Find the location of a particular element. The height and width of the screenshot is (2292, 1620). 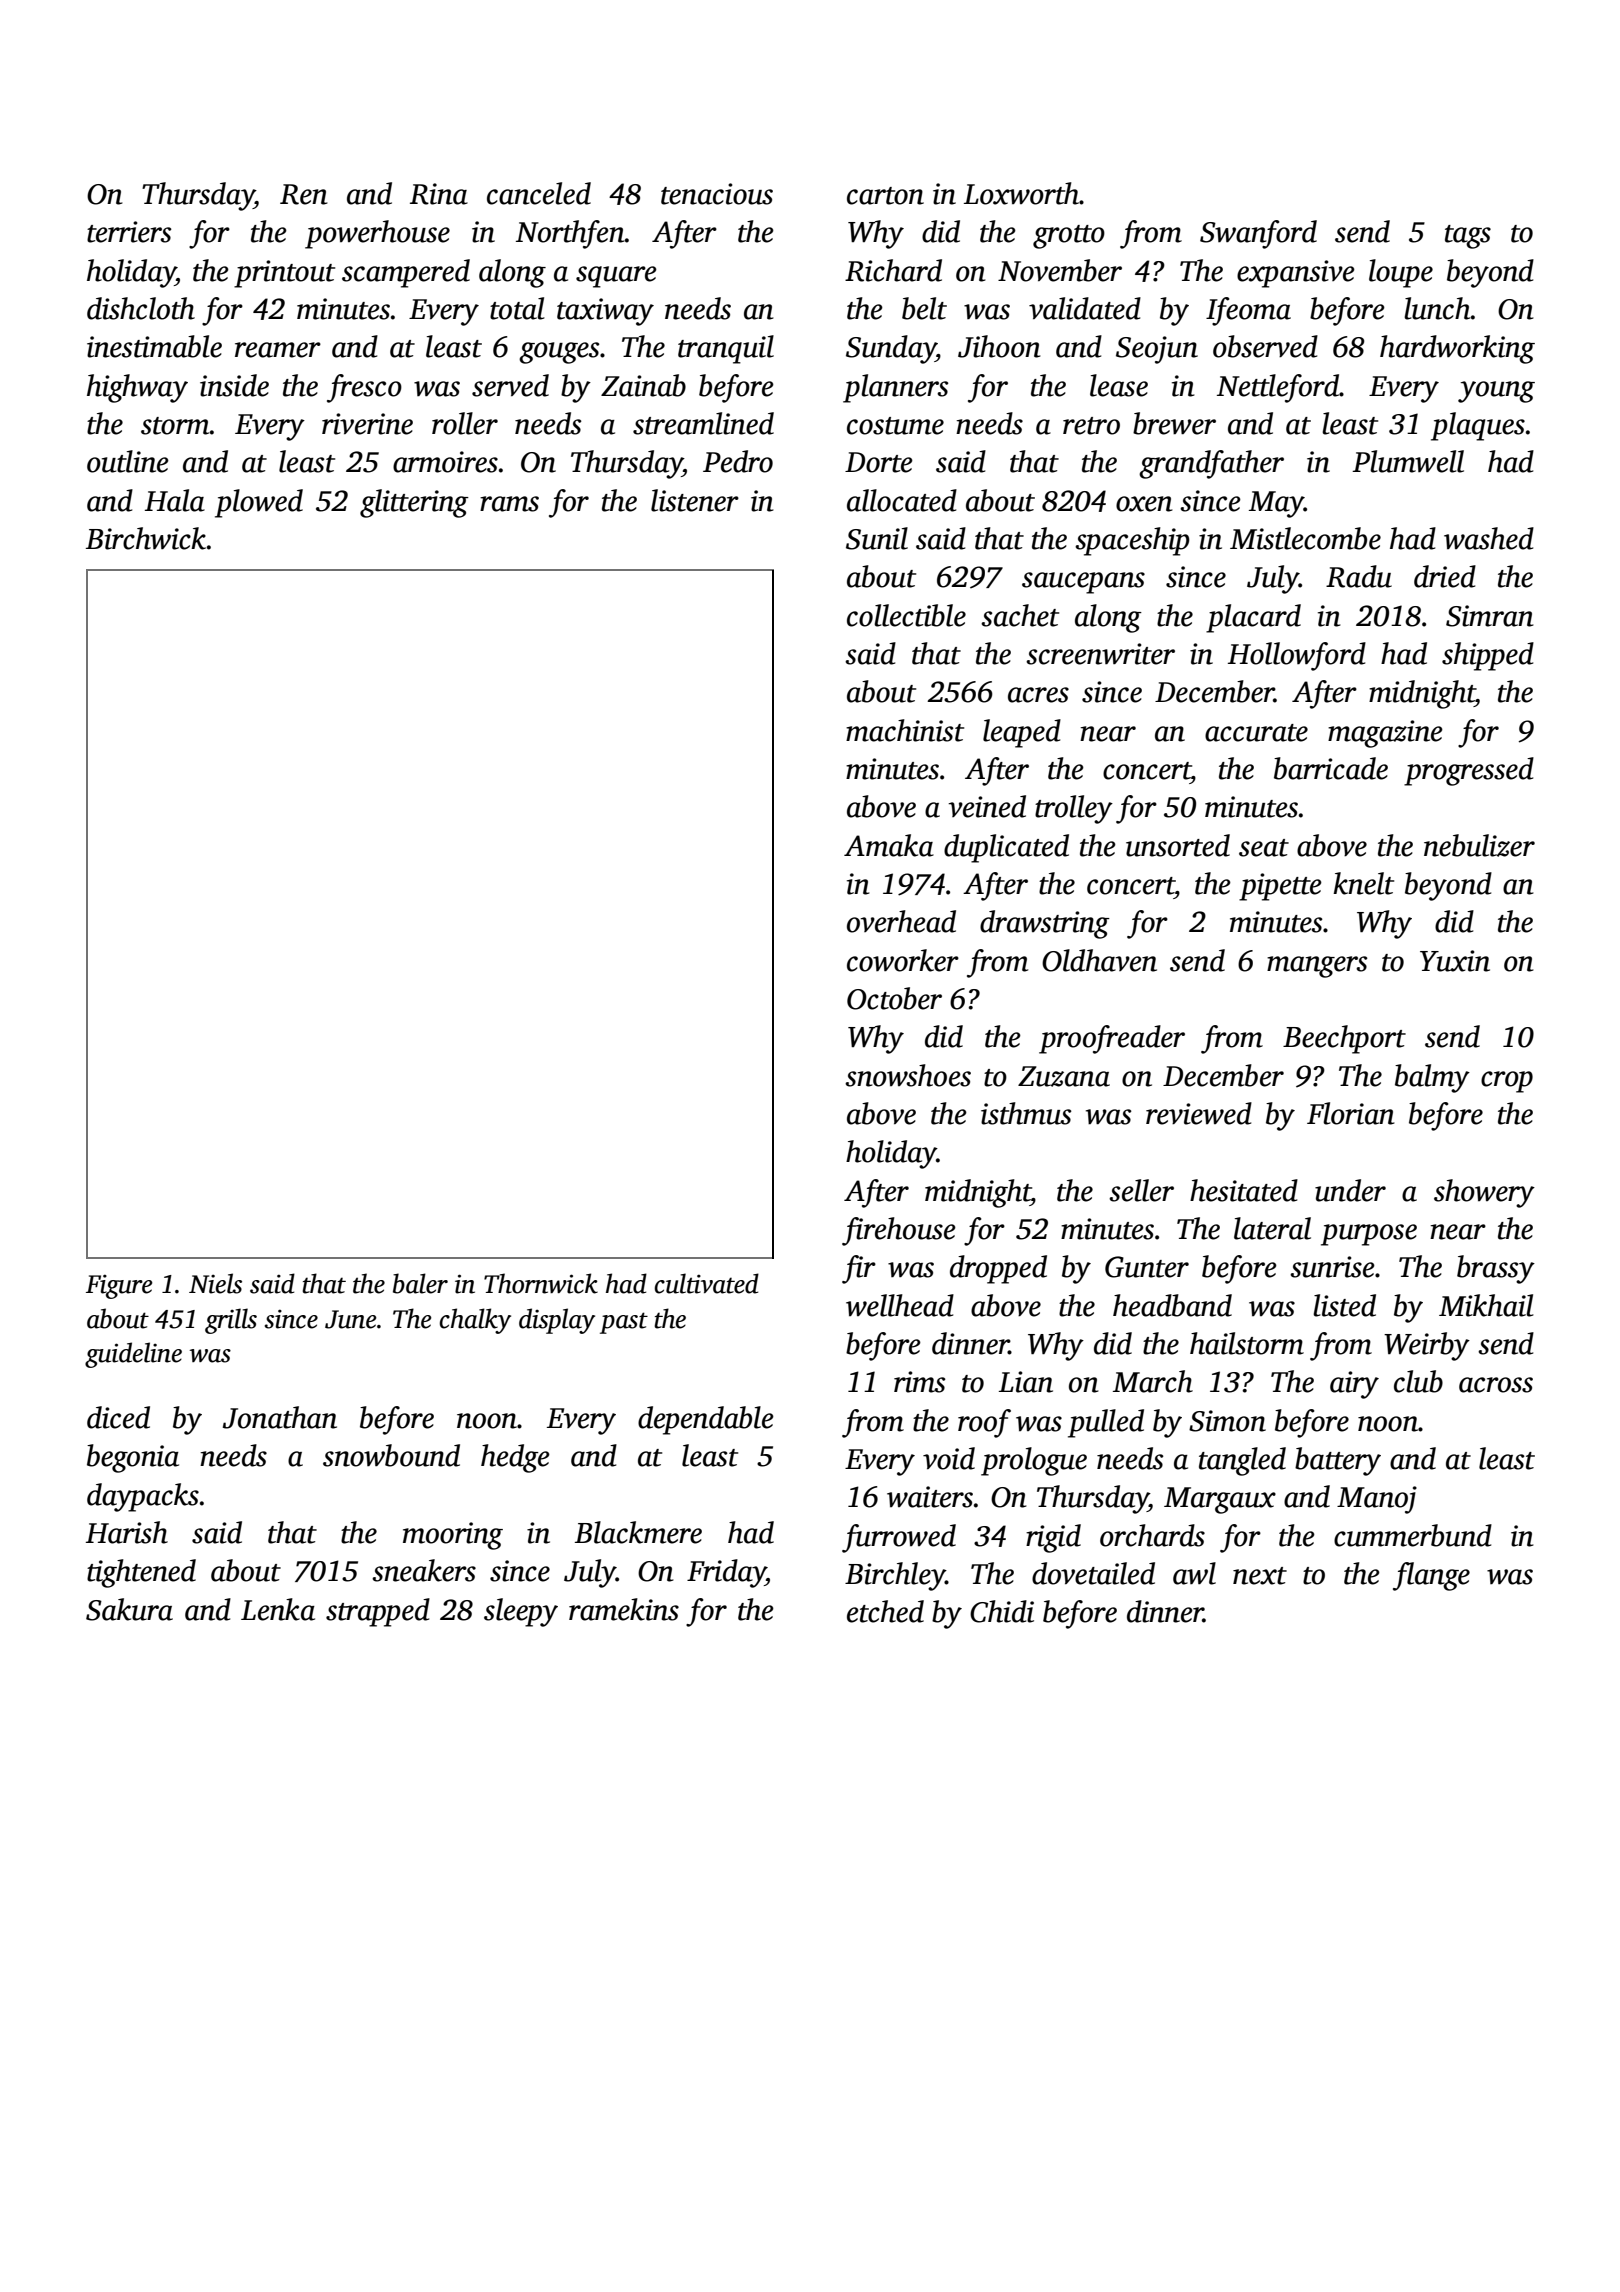

baler is located at coordinates (420, 1283).
